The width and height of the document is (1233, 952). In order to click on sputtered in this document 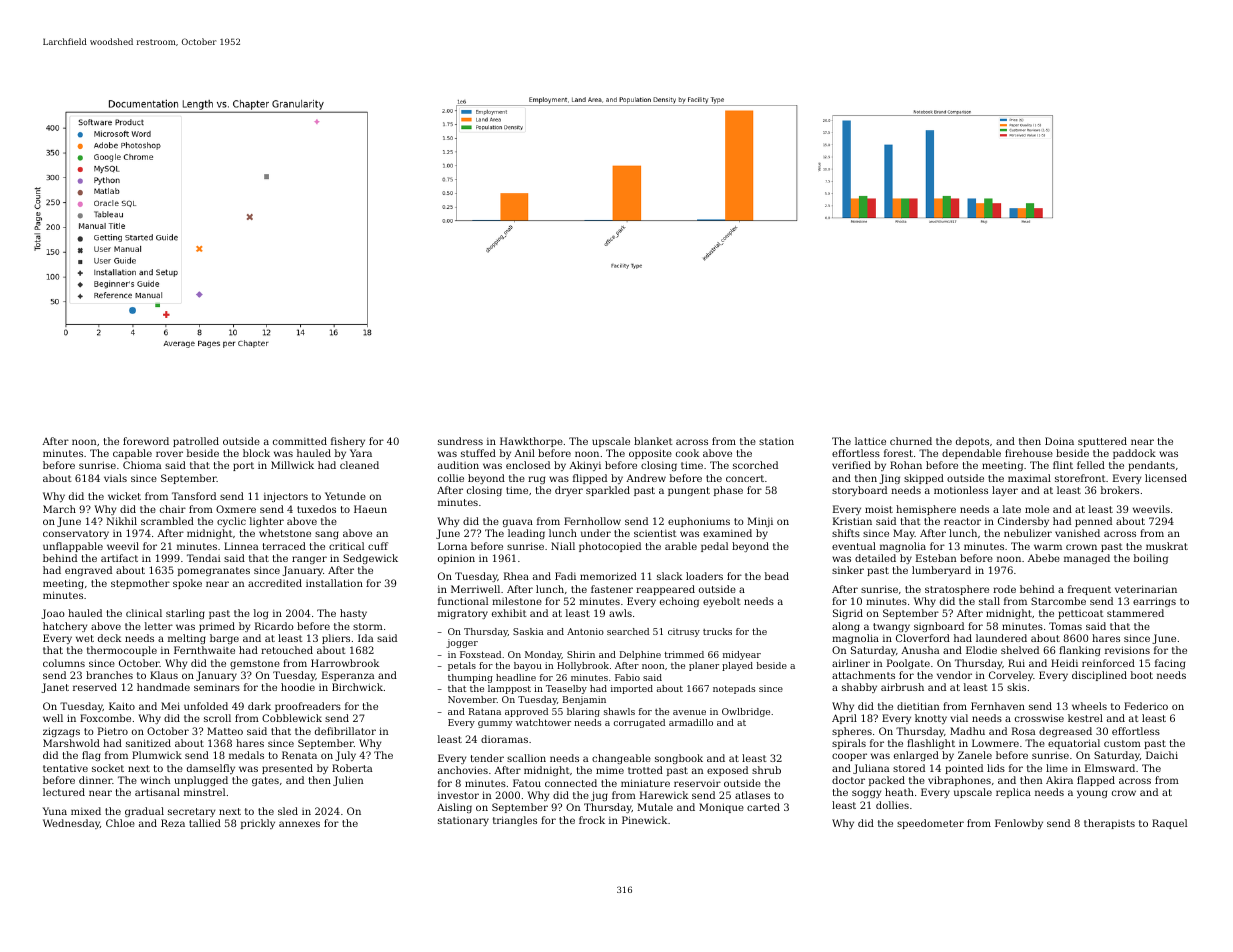, I will do `click(1102, 442)`.
